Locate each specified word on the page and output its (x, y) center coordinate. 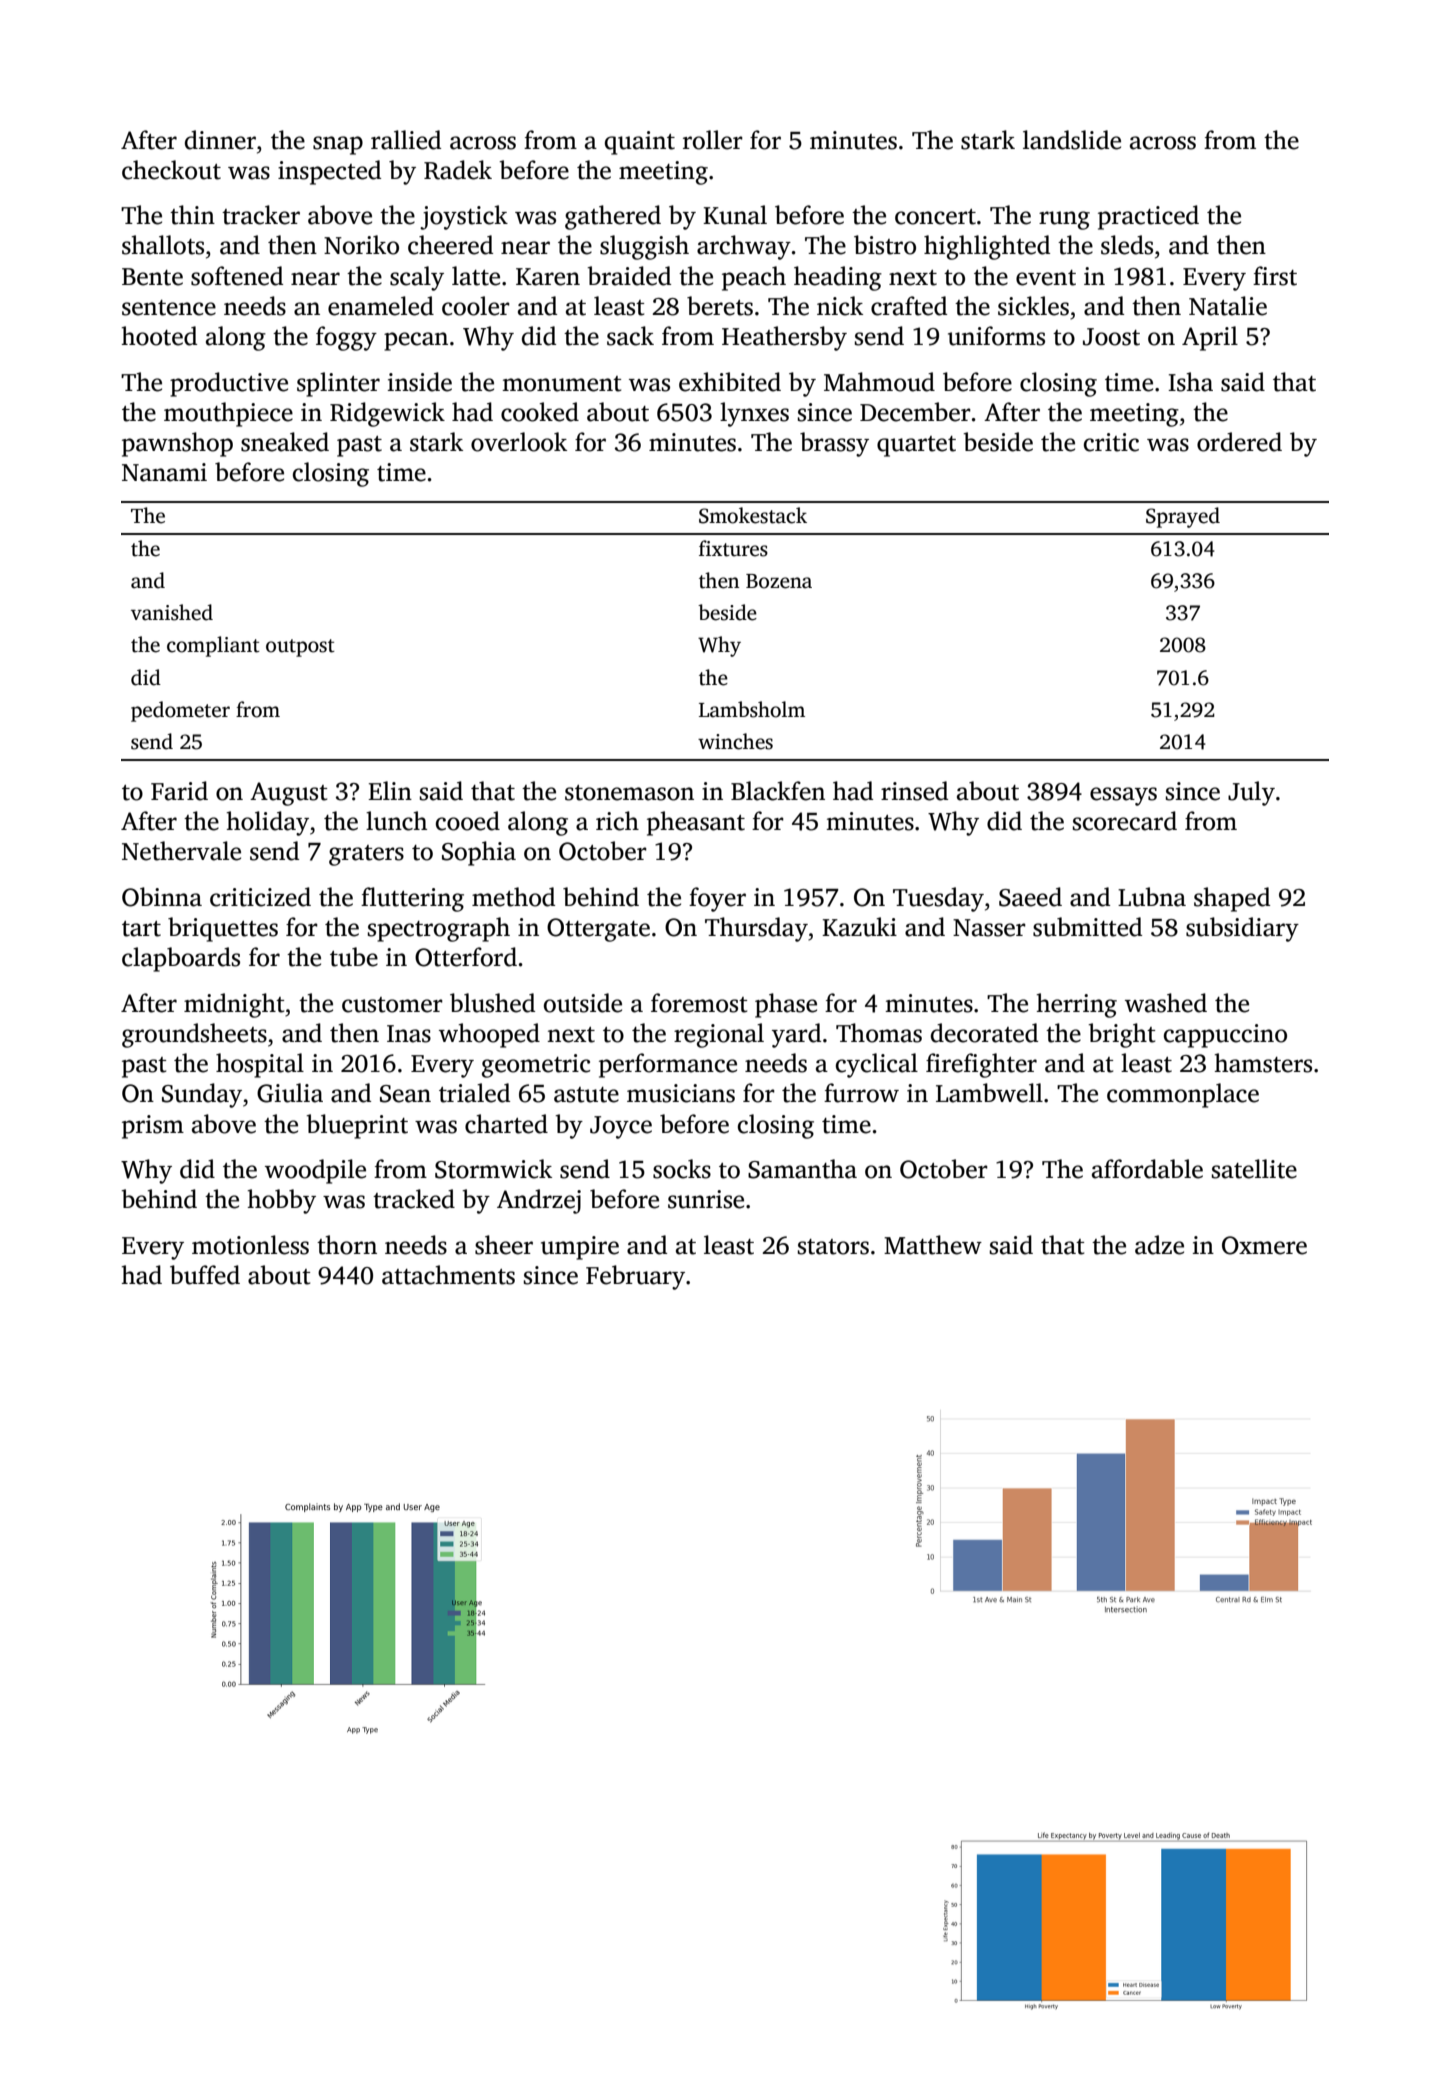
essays (1123, 796)
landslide (1072, 140)
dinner (220, 140)
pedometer (180, 711)
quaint (640, 143)
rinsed (914, 791)
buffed (205, 1275)
